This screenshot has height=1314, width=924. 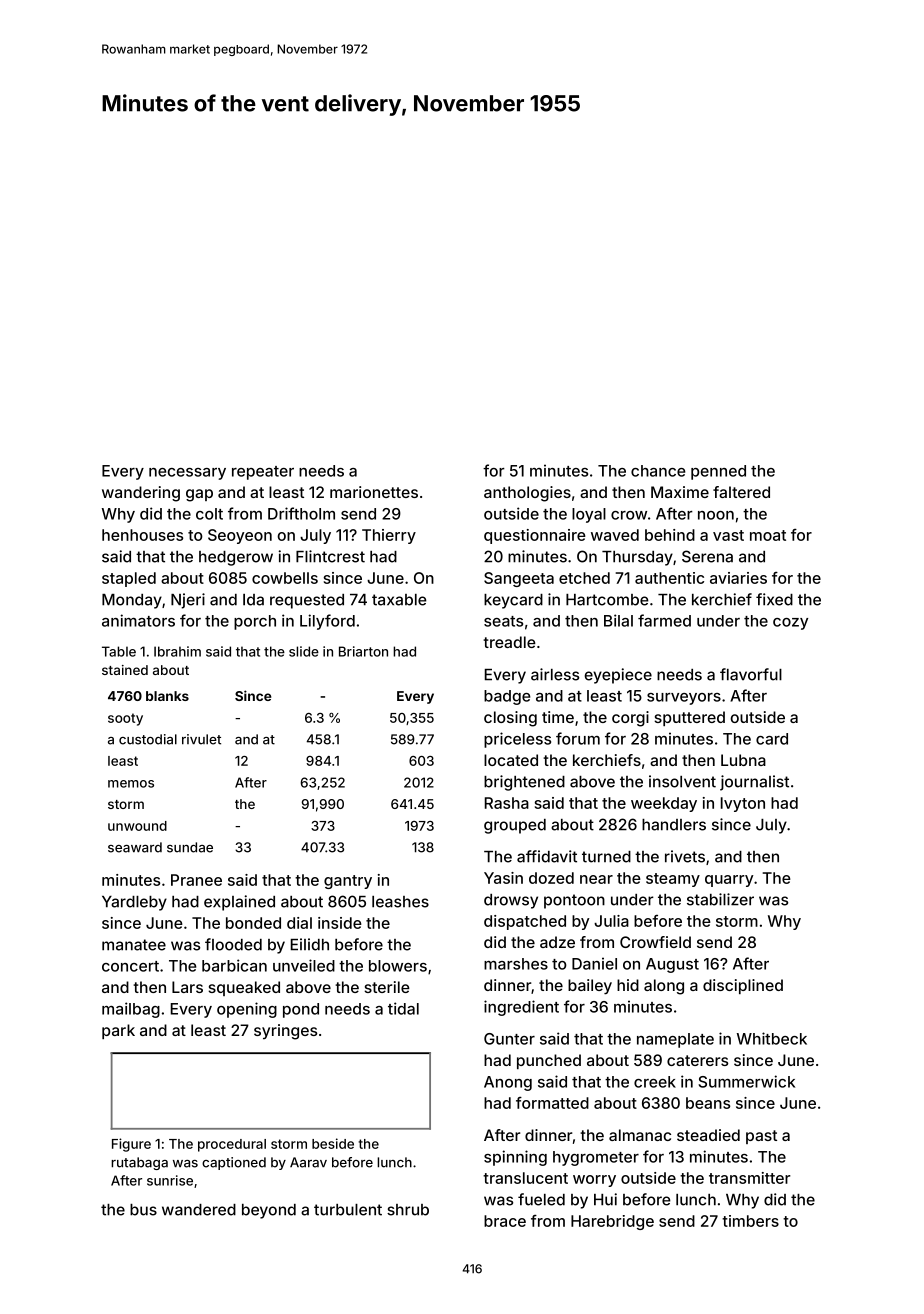 What do you see at coordinates (263, 473) in the screenshot?
I see `repeater` at bounding box center [263, 473].
